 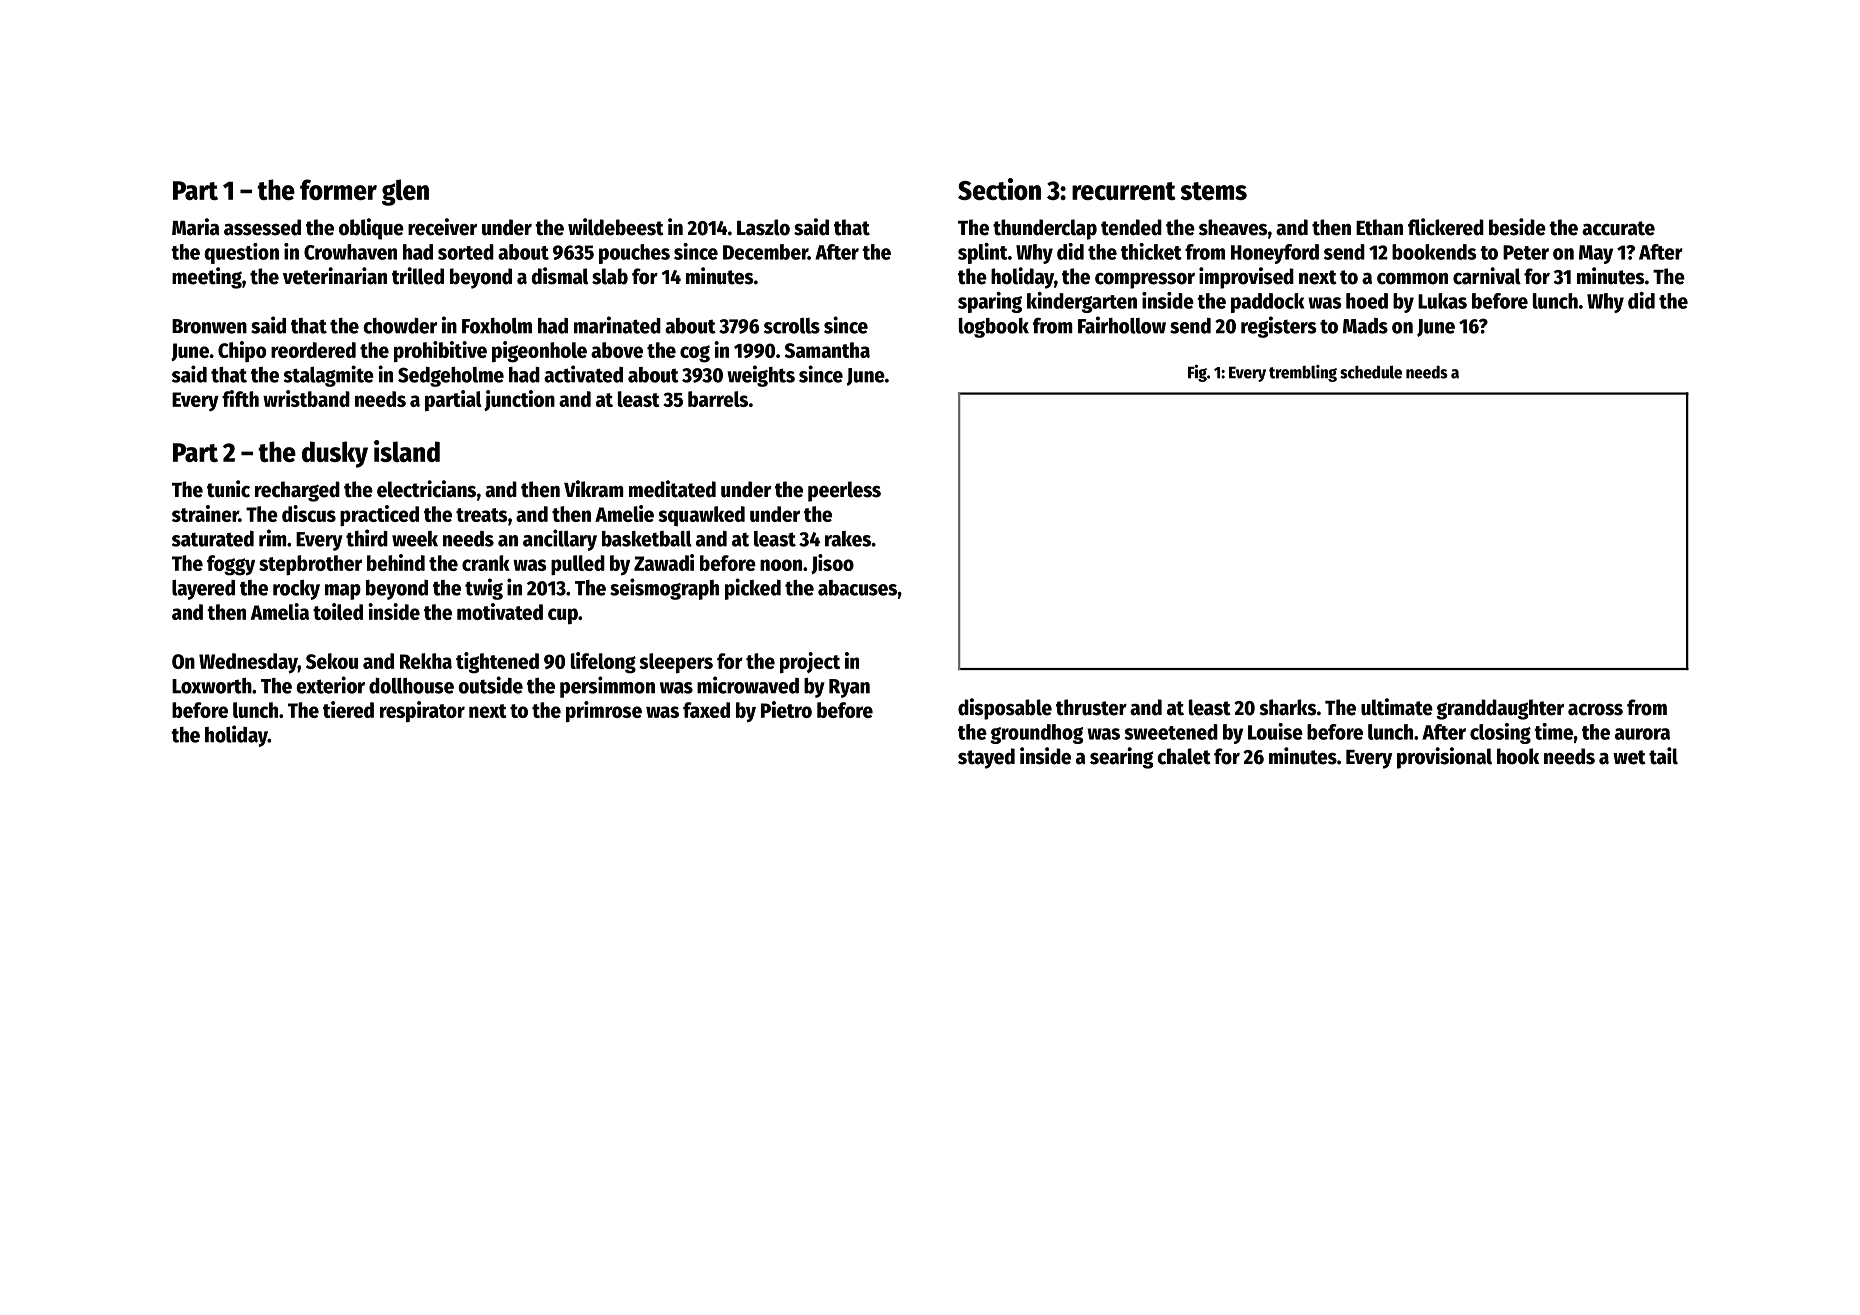 What do you see at coordinates (306, 398) in the document?
I see `wristband` at bounding box center [306, 398].
